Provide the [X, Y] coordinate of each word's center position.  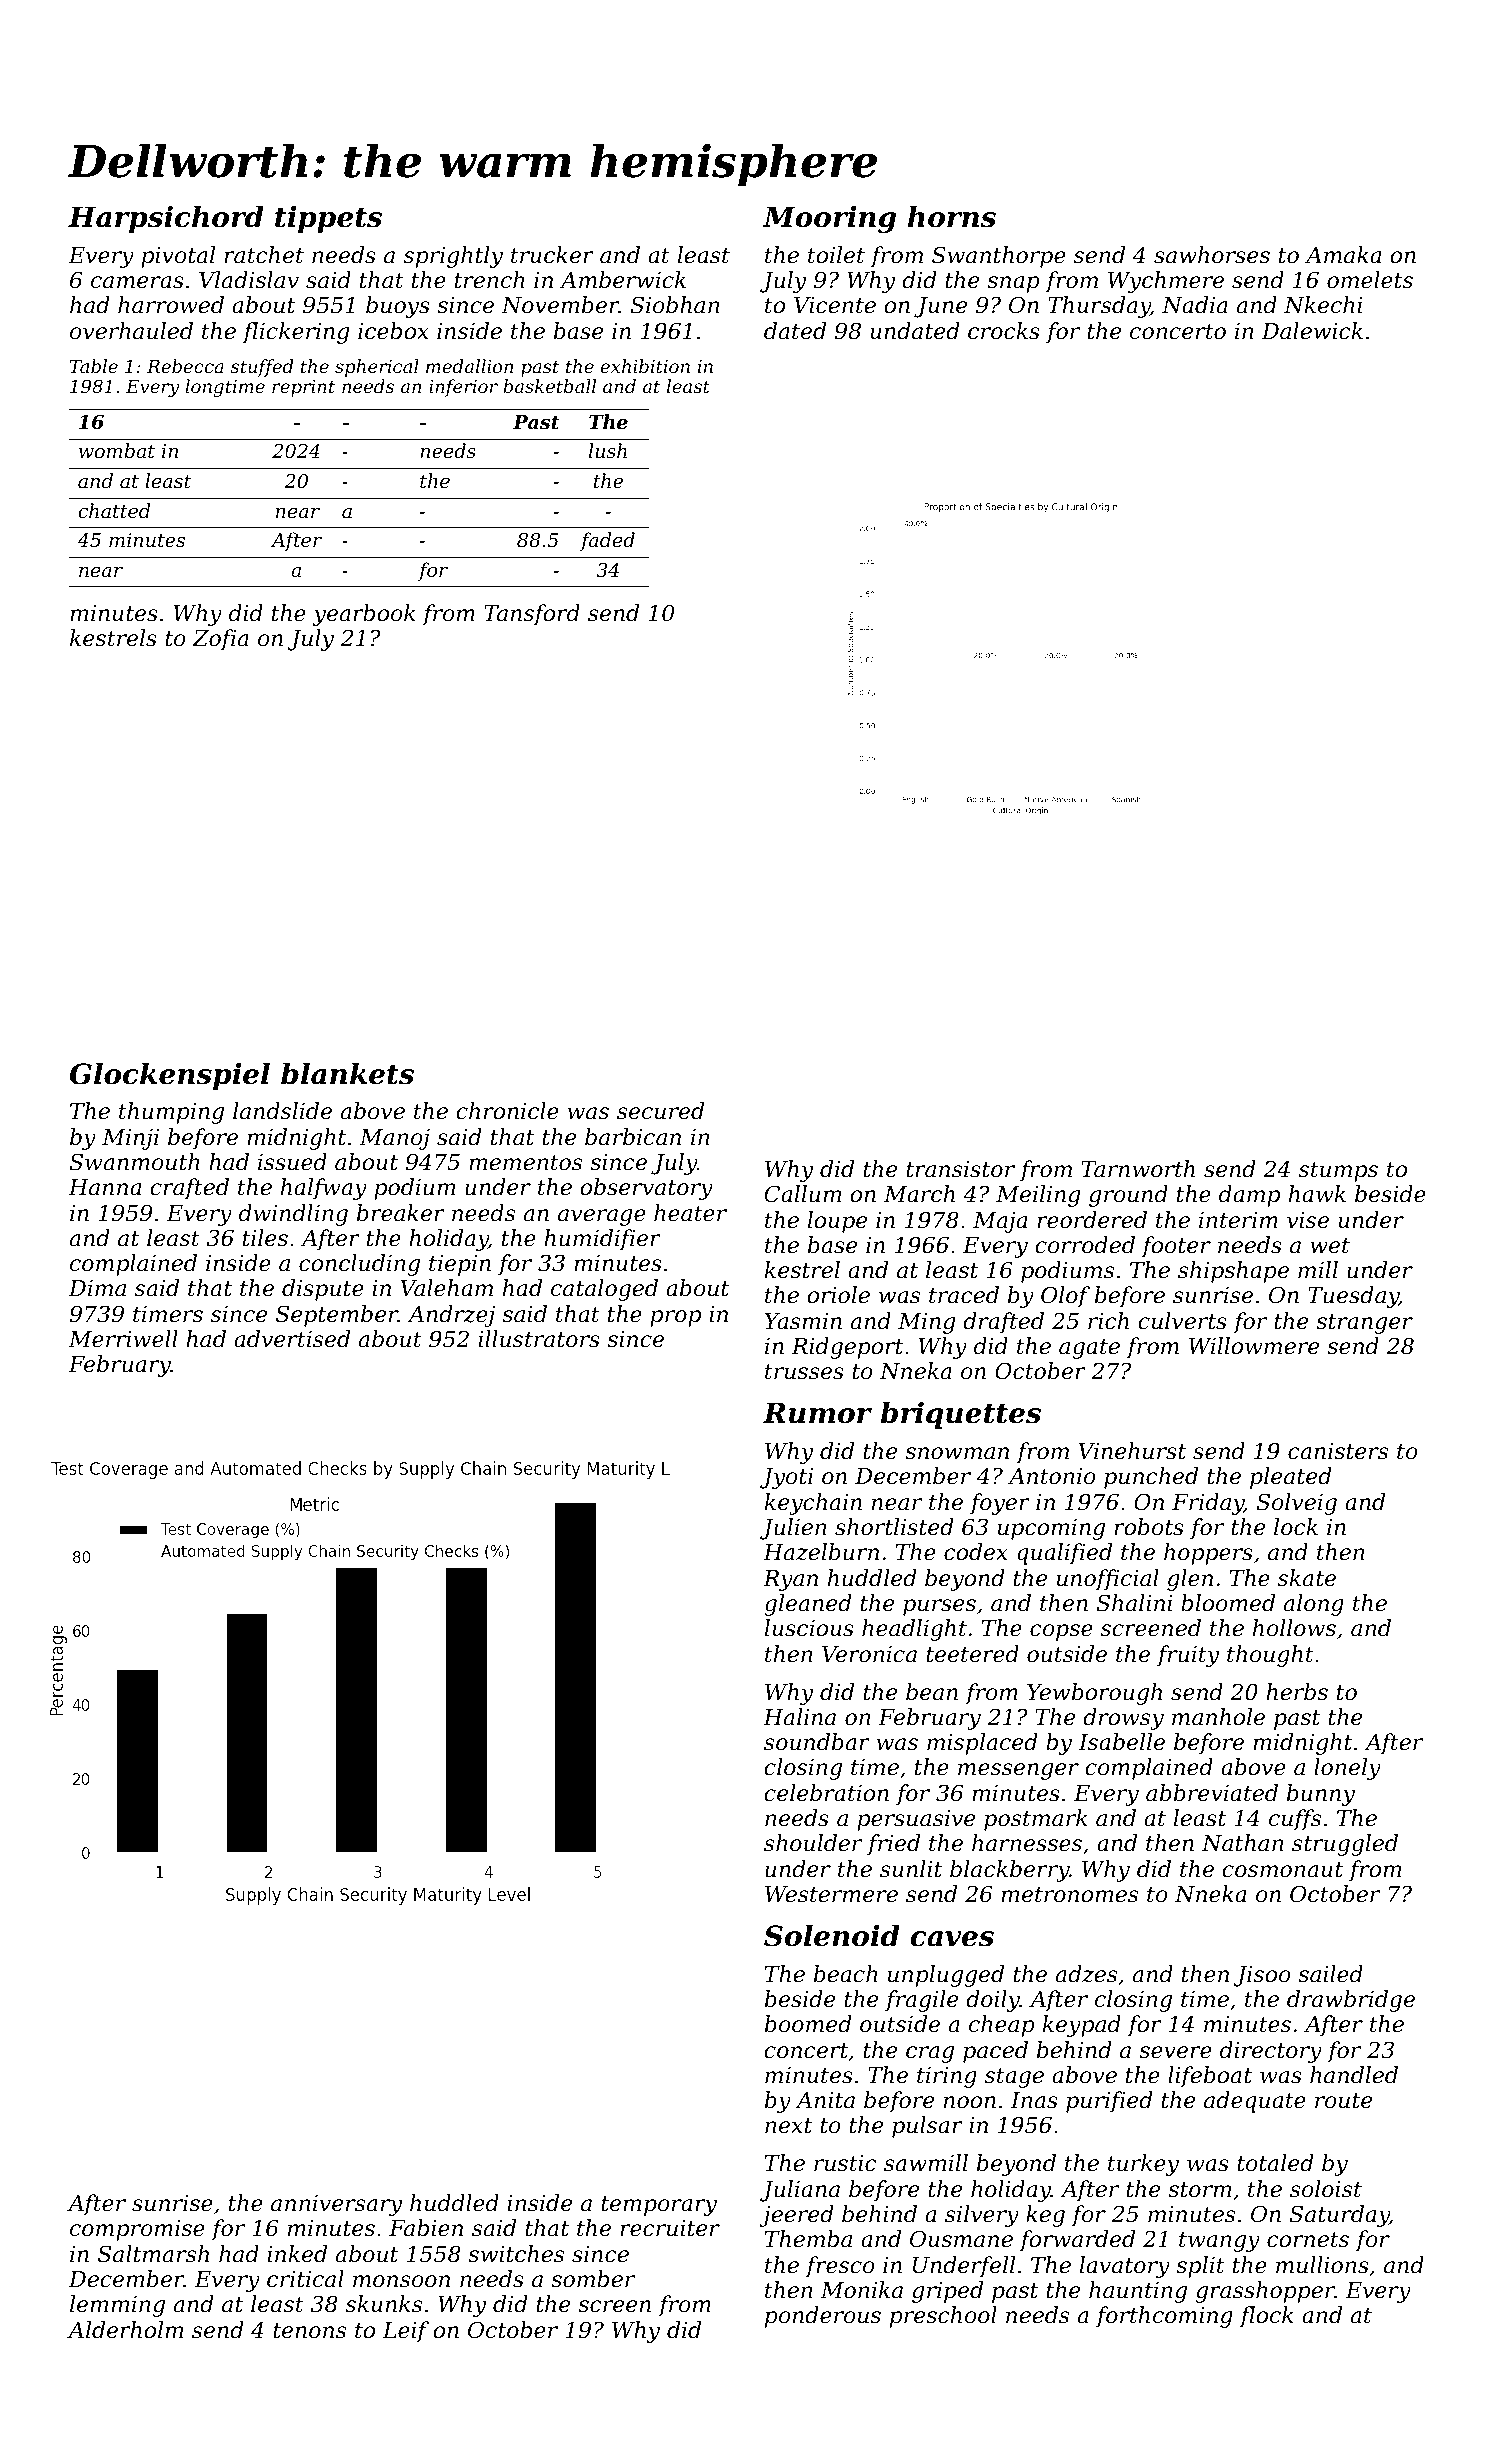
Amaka [1343, 255]
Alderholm [125, 2330]
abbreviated [1212, 1793]
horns [952, 217]
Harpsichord [166, 219]
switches [516, 2254]
